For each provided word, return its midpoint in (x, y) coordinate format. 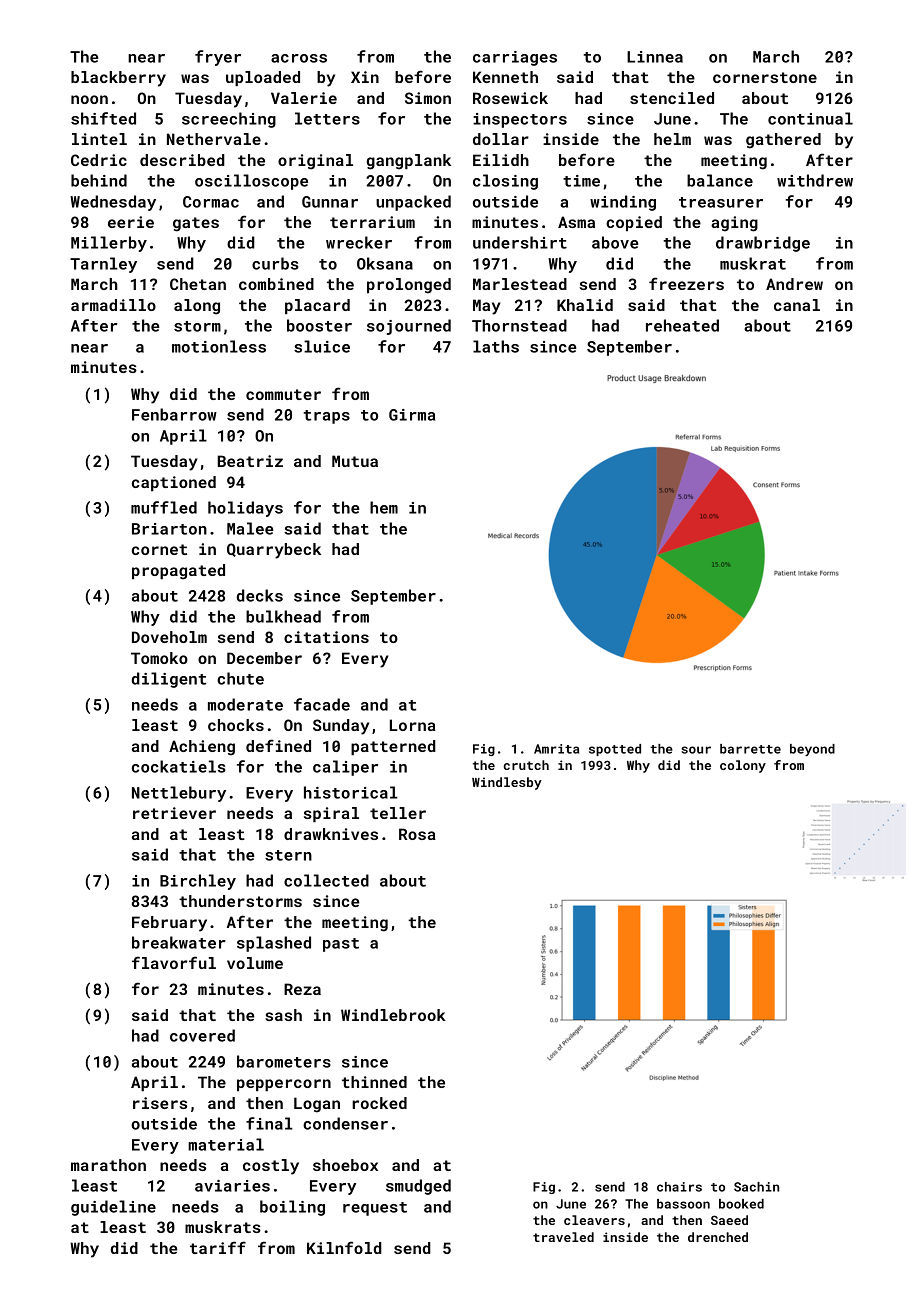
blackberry (118, 79)
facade (322, 704)
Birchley (198, 882)
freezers (686, 283)
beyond (812, 750)
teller (398, 813)
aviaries (232, 1186)
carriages (515, 58)
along (197, 307)
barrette (750, 749)
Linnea (655, 57)
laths (496, 346)
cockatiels (179, 766)
